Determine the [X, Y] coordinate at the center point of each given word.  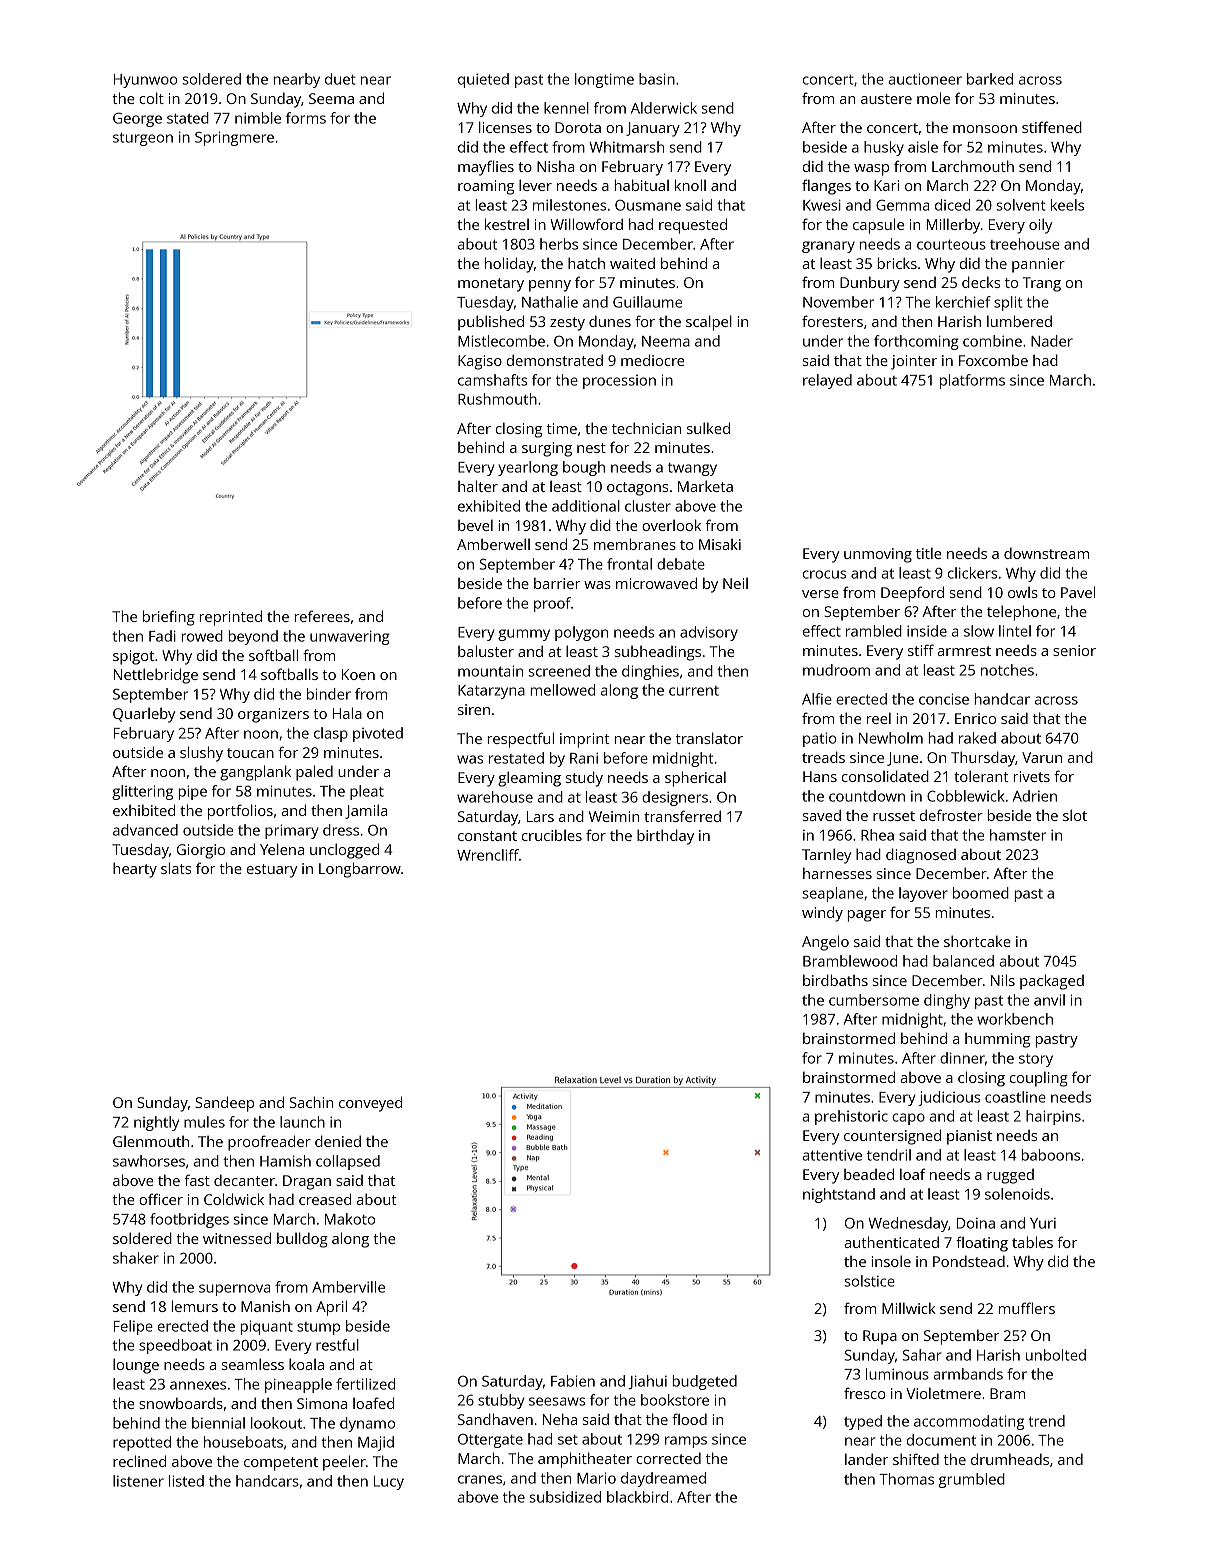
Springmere [234, 138]
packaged [1052, 982]
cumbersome [874, 1000]
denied [338, 1141]
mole [933, 98]
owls [1023, 592]
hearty [135, 870]
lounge [136, 1366]
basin [657, 79]
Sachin [311, 1102]
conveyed [370, 1104]
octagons [637, 489]
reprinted [230, 618]
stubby [501, 1401]
